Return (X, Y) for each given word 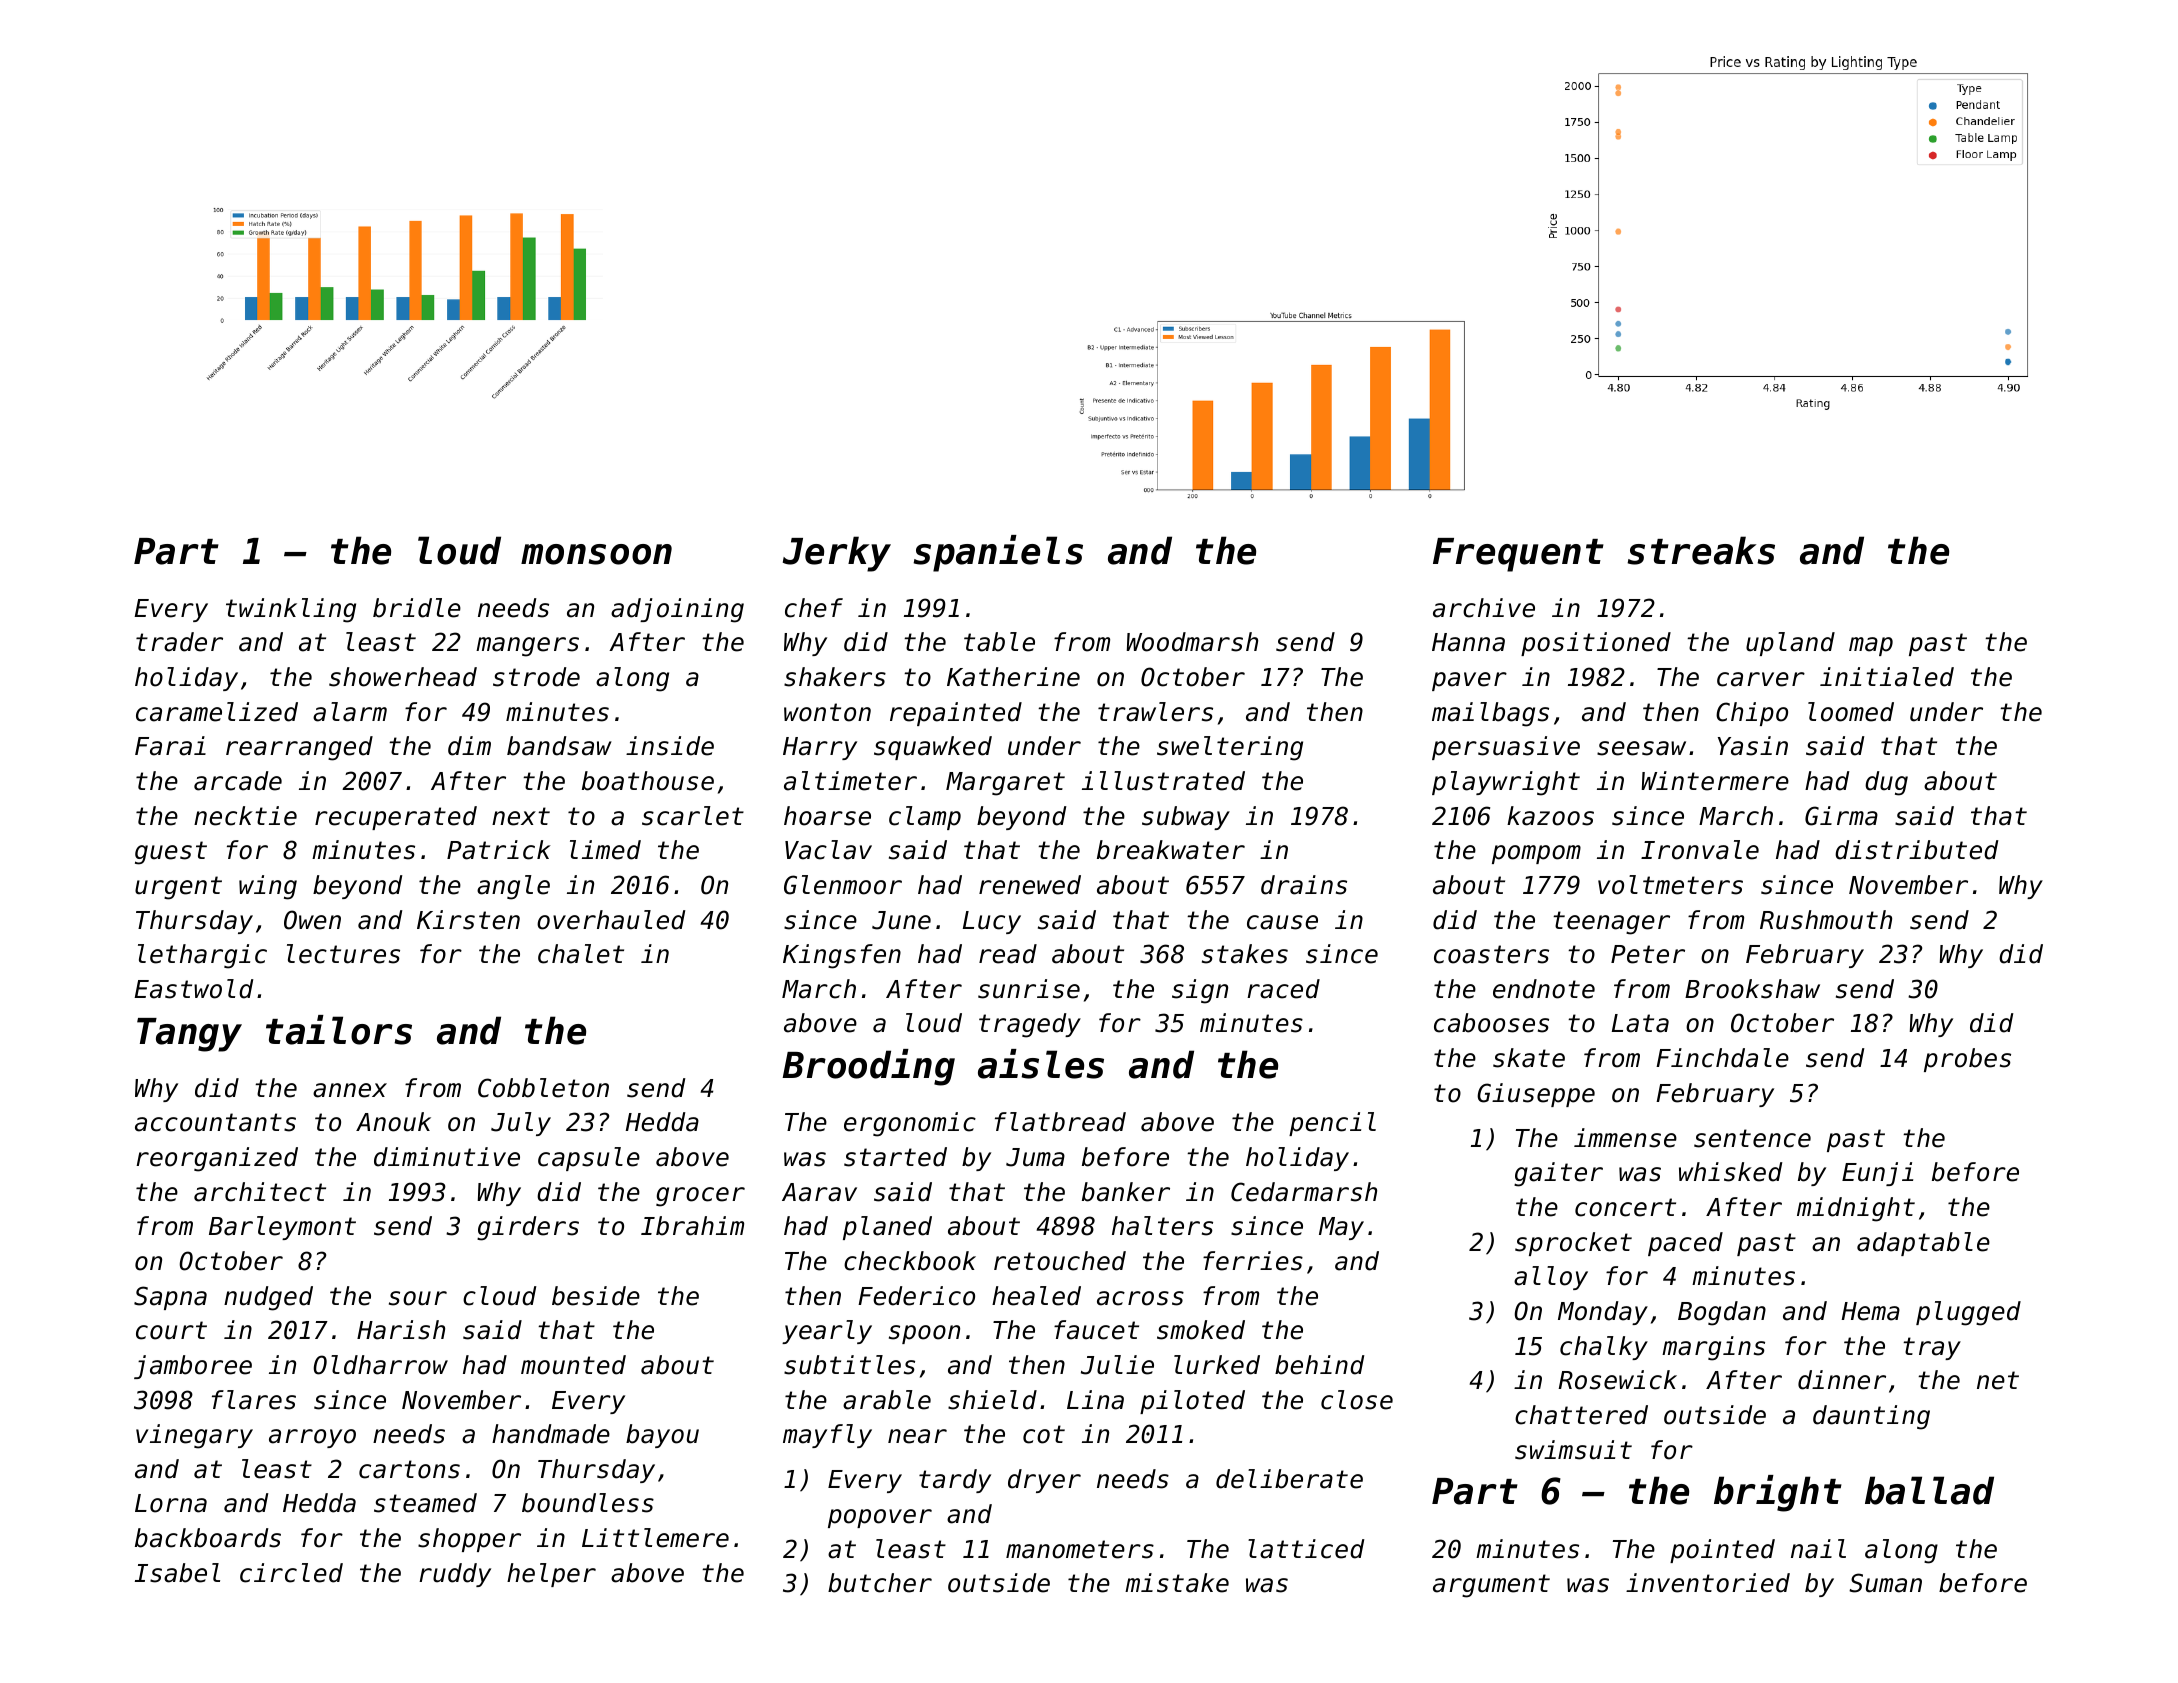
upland (1790, 644)
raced (1283, 989)
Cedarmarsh (1304, 1192)
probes (1967, 1060)
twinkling (291, 610)
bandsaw (559, 746)
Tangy (189, 1035)
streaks (1701, 550)
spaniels (998, 553)
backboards (208, 1538)
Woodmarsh (1192, 642)
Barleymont (282, 1228)
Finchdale (1722, 1058)
